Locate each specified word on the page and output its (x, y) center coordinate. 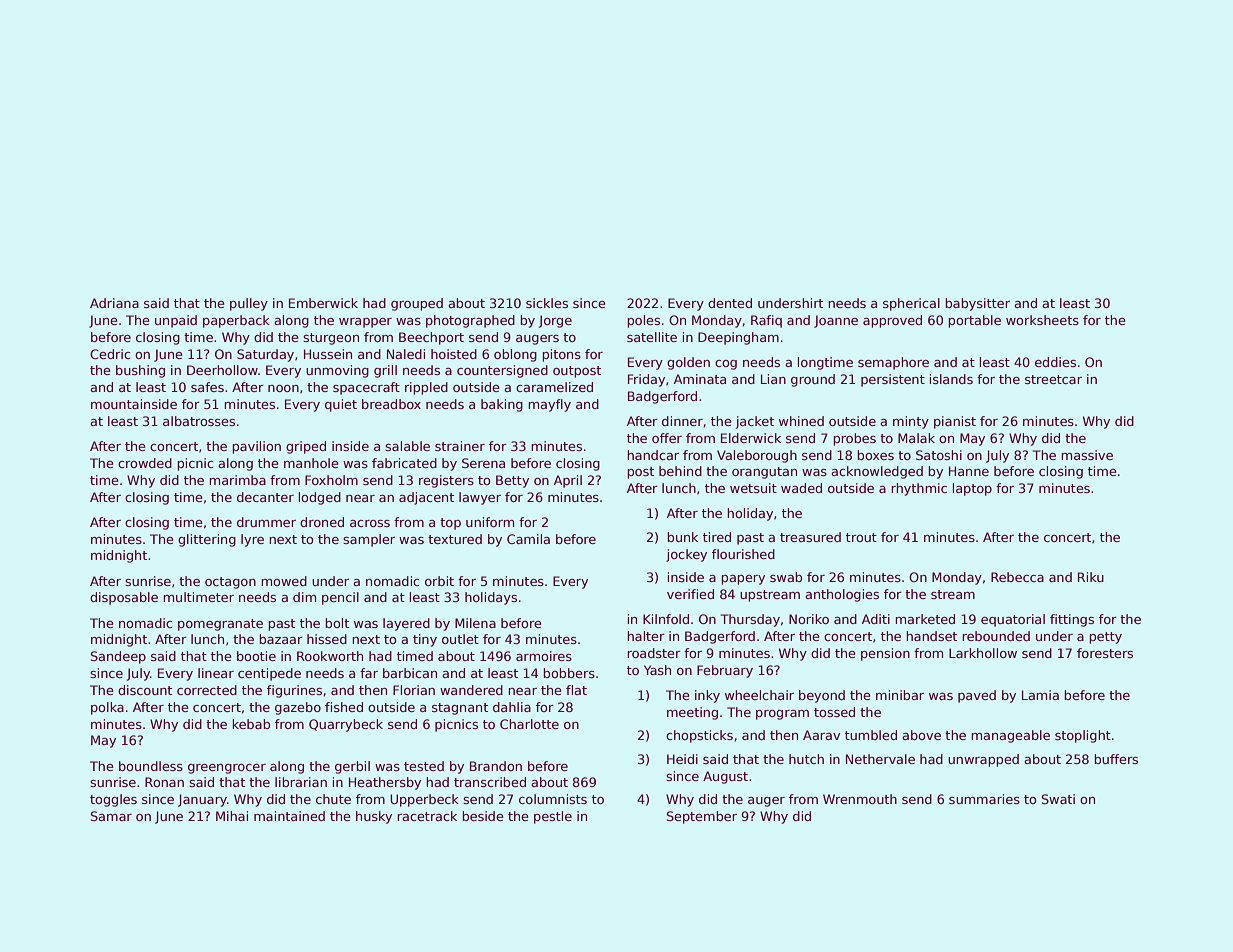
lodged (320, 498)
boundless (151, 766)
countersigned (502, 371)
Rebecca (1017, 577)
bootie (256, 656)
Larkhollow (983, 653)
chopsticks (699, 736)
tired (717, 537)
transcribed (490, 782)
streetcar (1053, 379)
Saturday (265, 355)
